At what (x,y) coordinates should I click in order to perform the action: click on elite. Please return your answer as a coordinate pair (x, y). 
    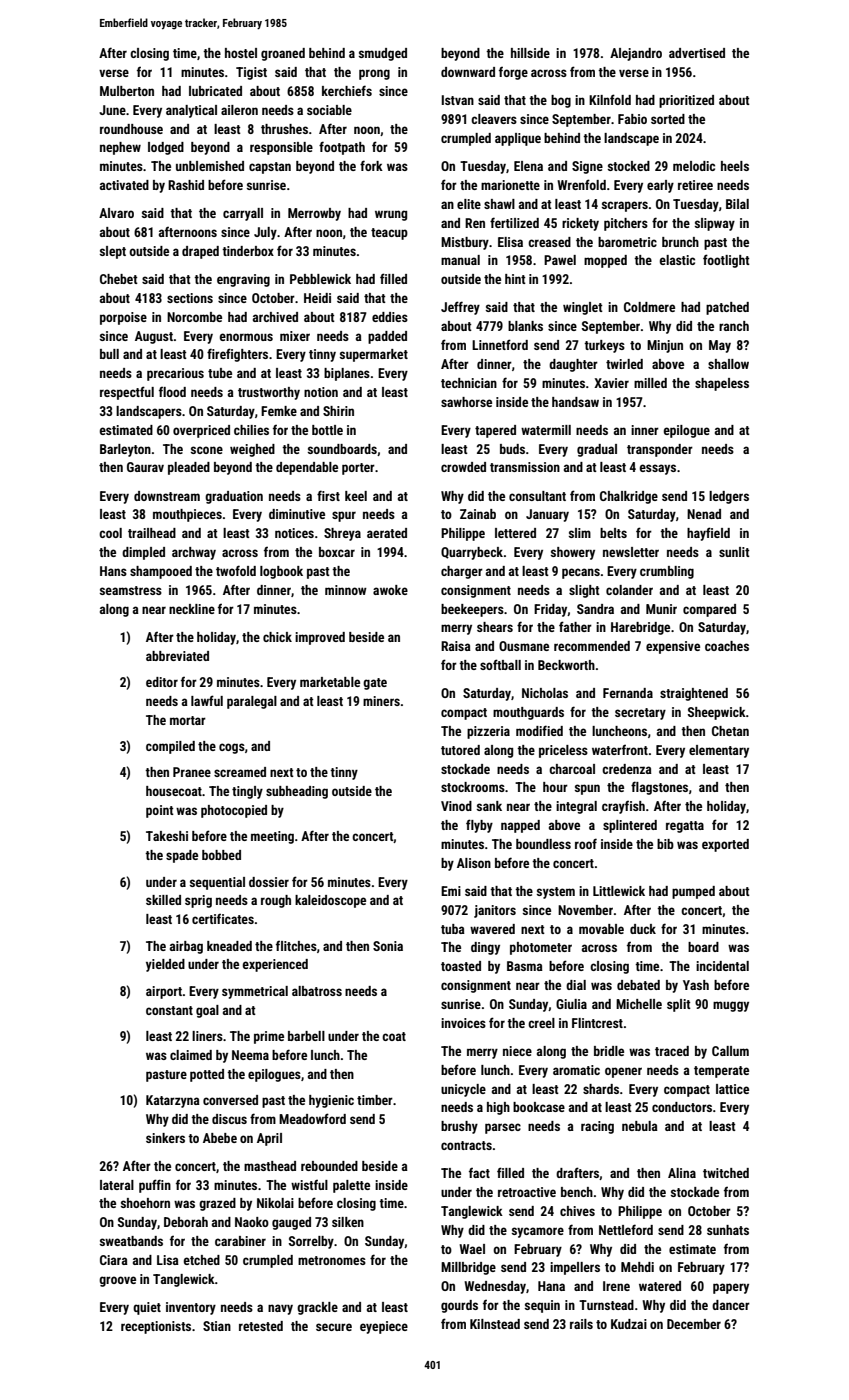
    Looking at the image, I should click on (469, 204).
